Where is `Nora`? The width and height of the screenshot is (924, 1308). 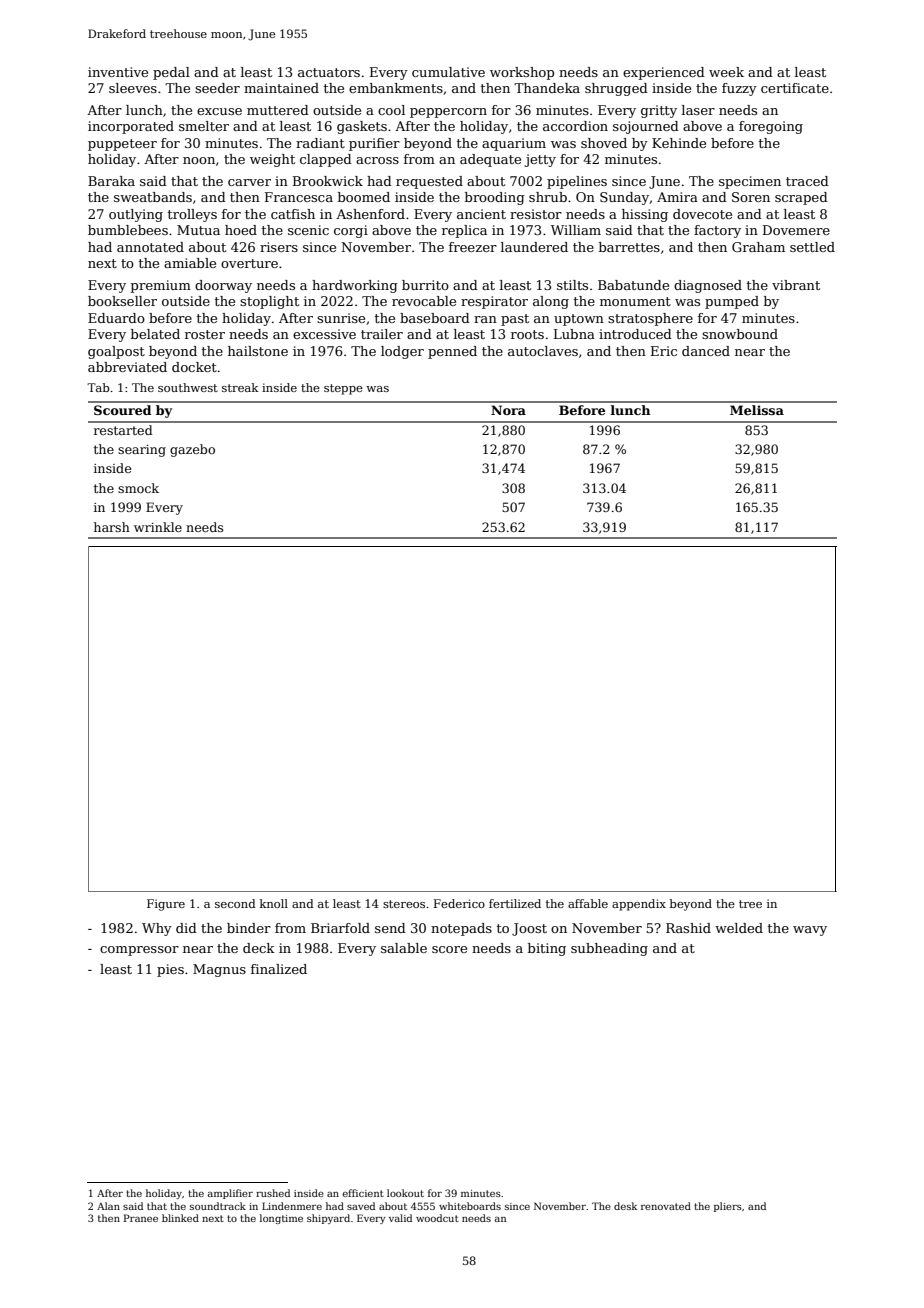
Nora is located at coordinates (508, 410).
